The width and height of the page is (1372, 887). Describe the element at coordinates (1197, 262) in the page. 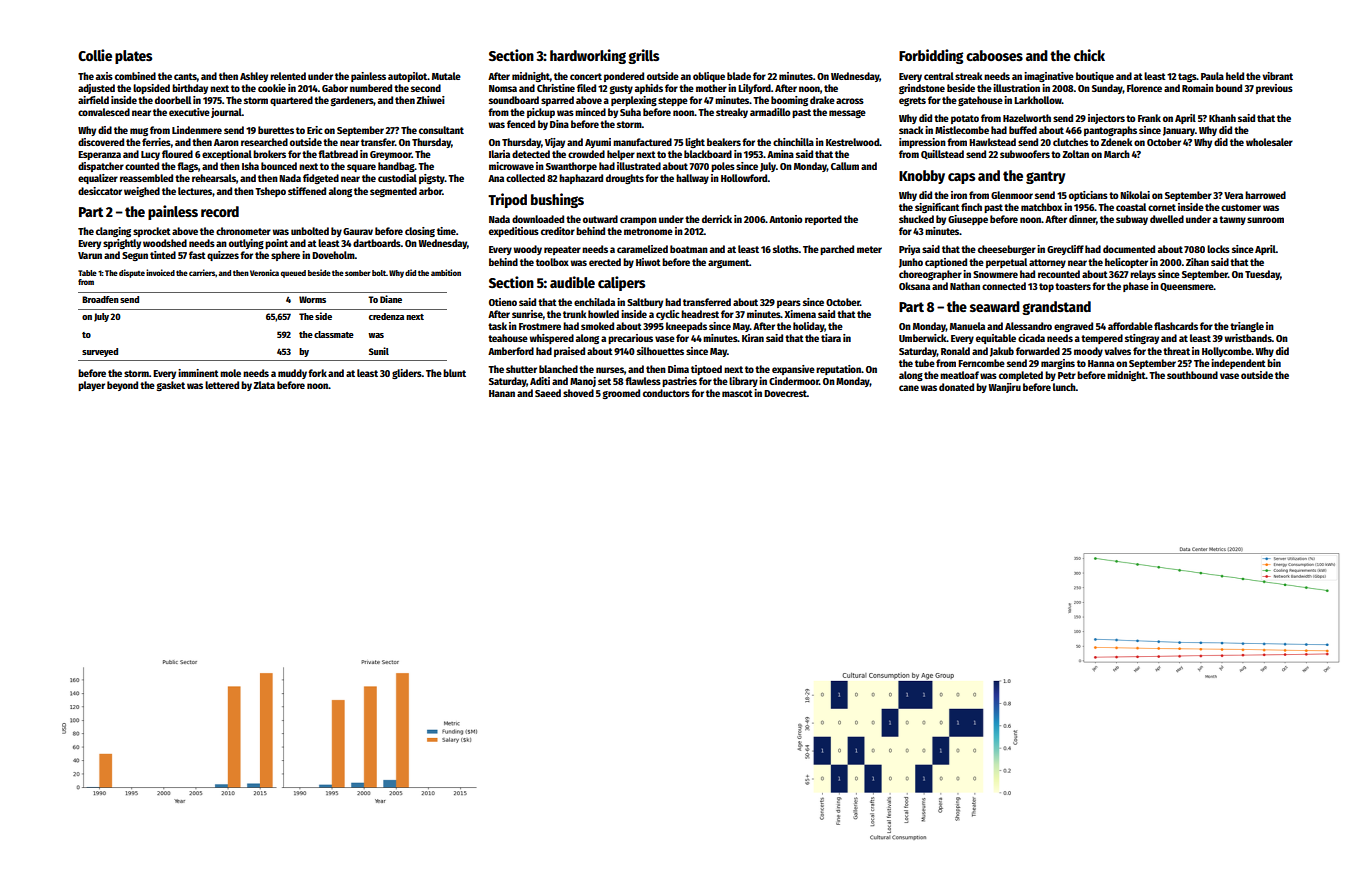

I see `Zihan` at that location.
